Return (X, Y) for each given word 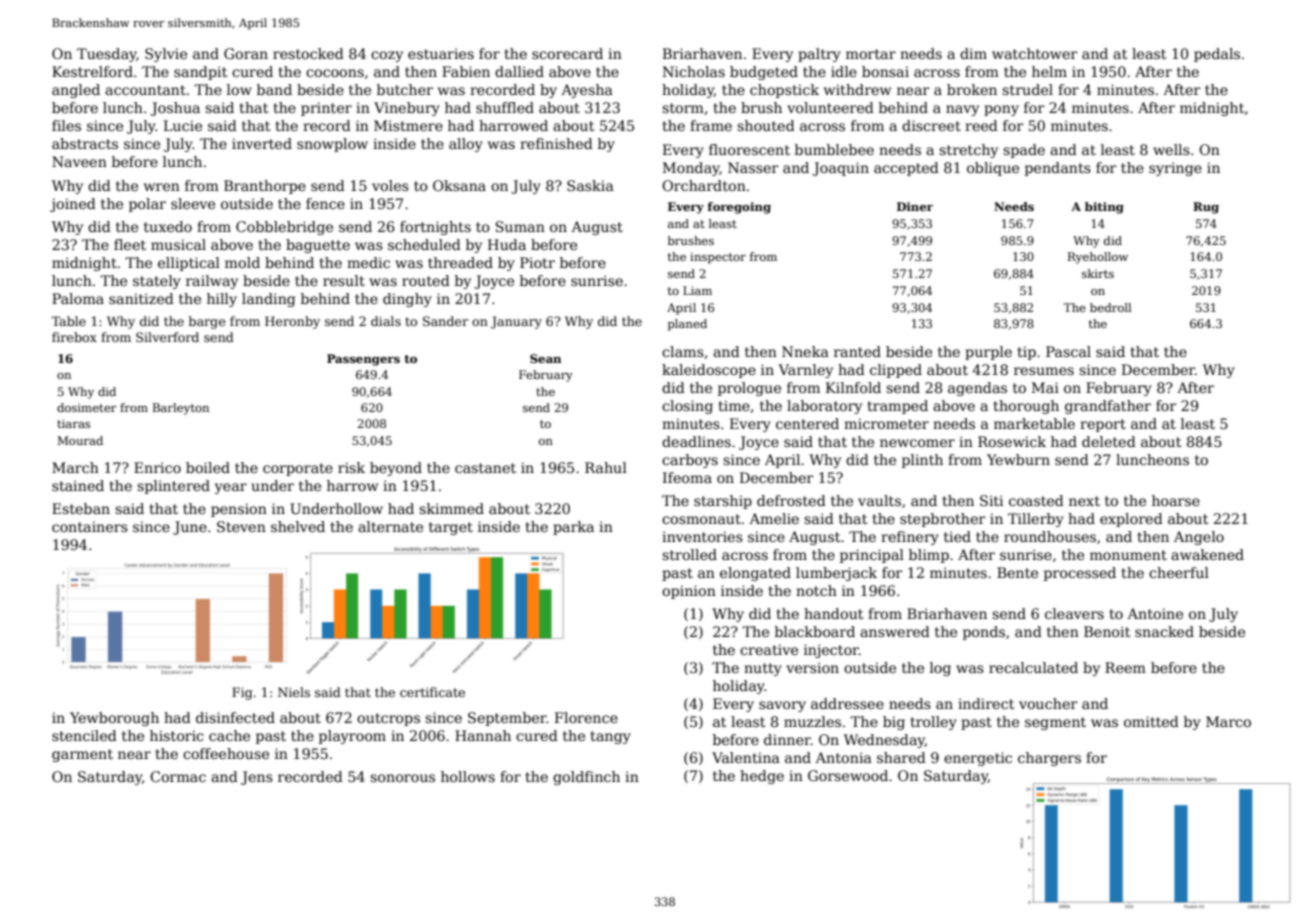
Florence (586, 717)
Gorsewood (848, 775)
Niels (294, 692)
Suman (520, 226)
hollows (468, 776)
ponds (984, 633)
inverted (262, 143)
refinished (556, 143)
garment (82, 755)
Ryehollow (1098, 258)
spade (1024, 151)
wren (162, 187)
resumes (1044, 371)
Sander (445, 321)
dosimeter (87, 407)
